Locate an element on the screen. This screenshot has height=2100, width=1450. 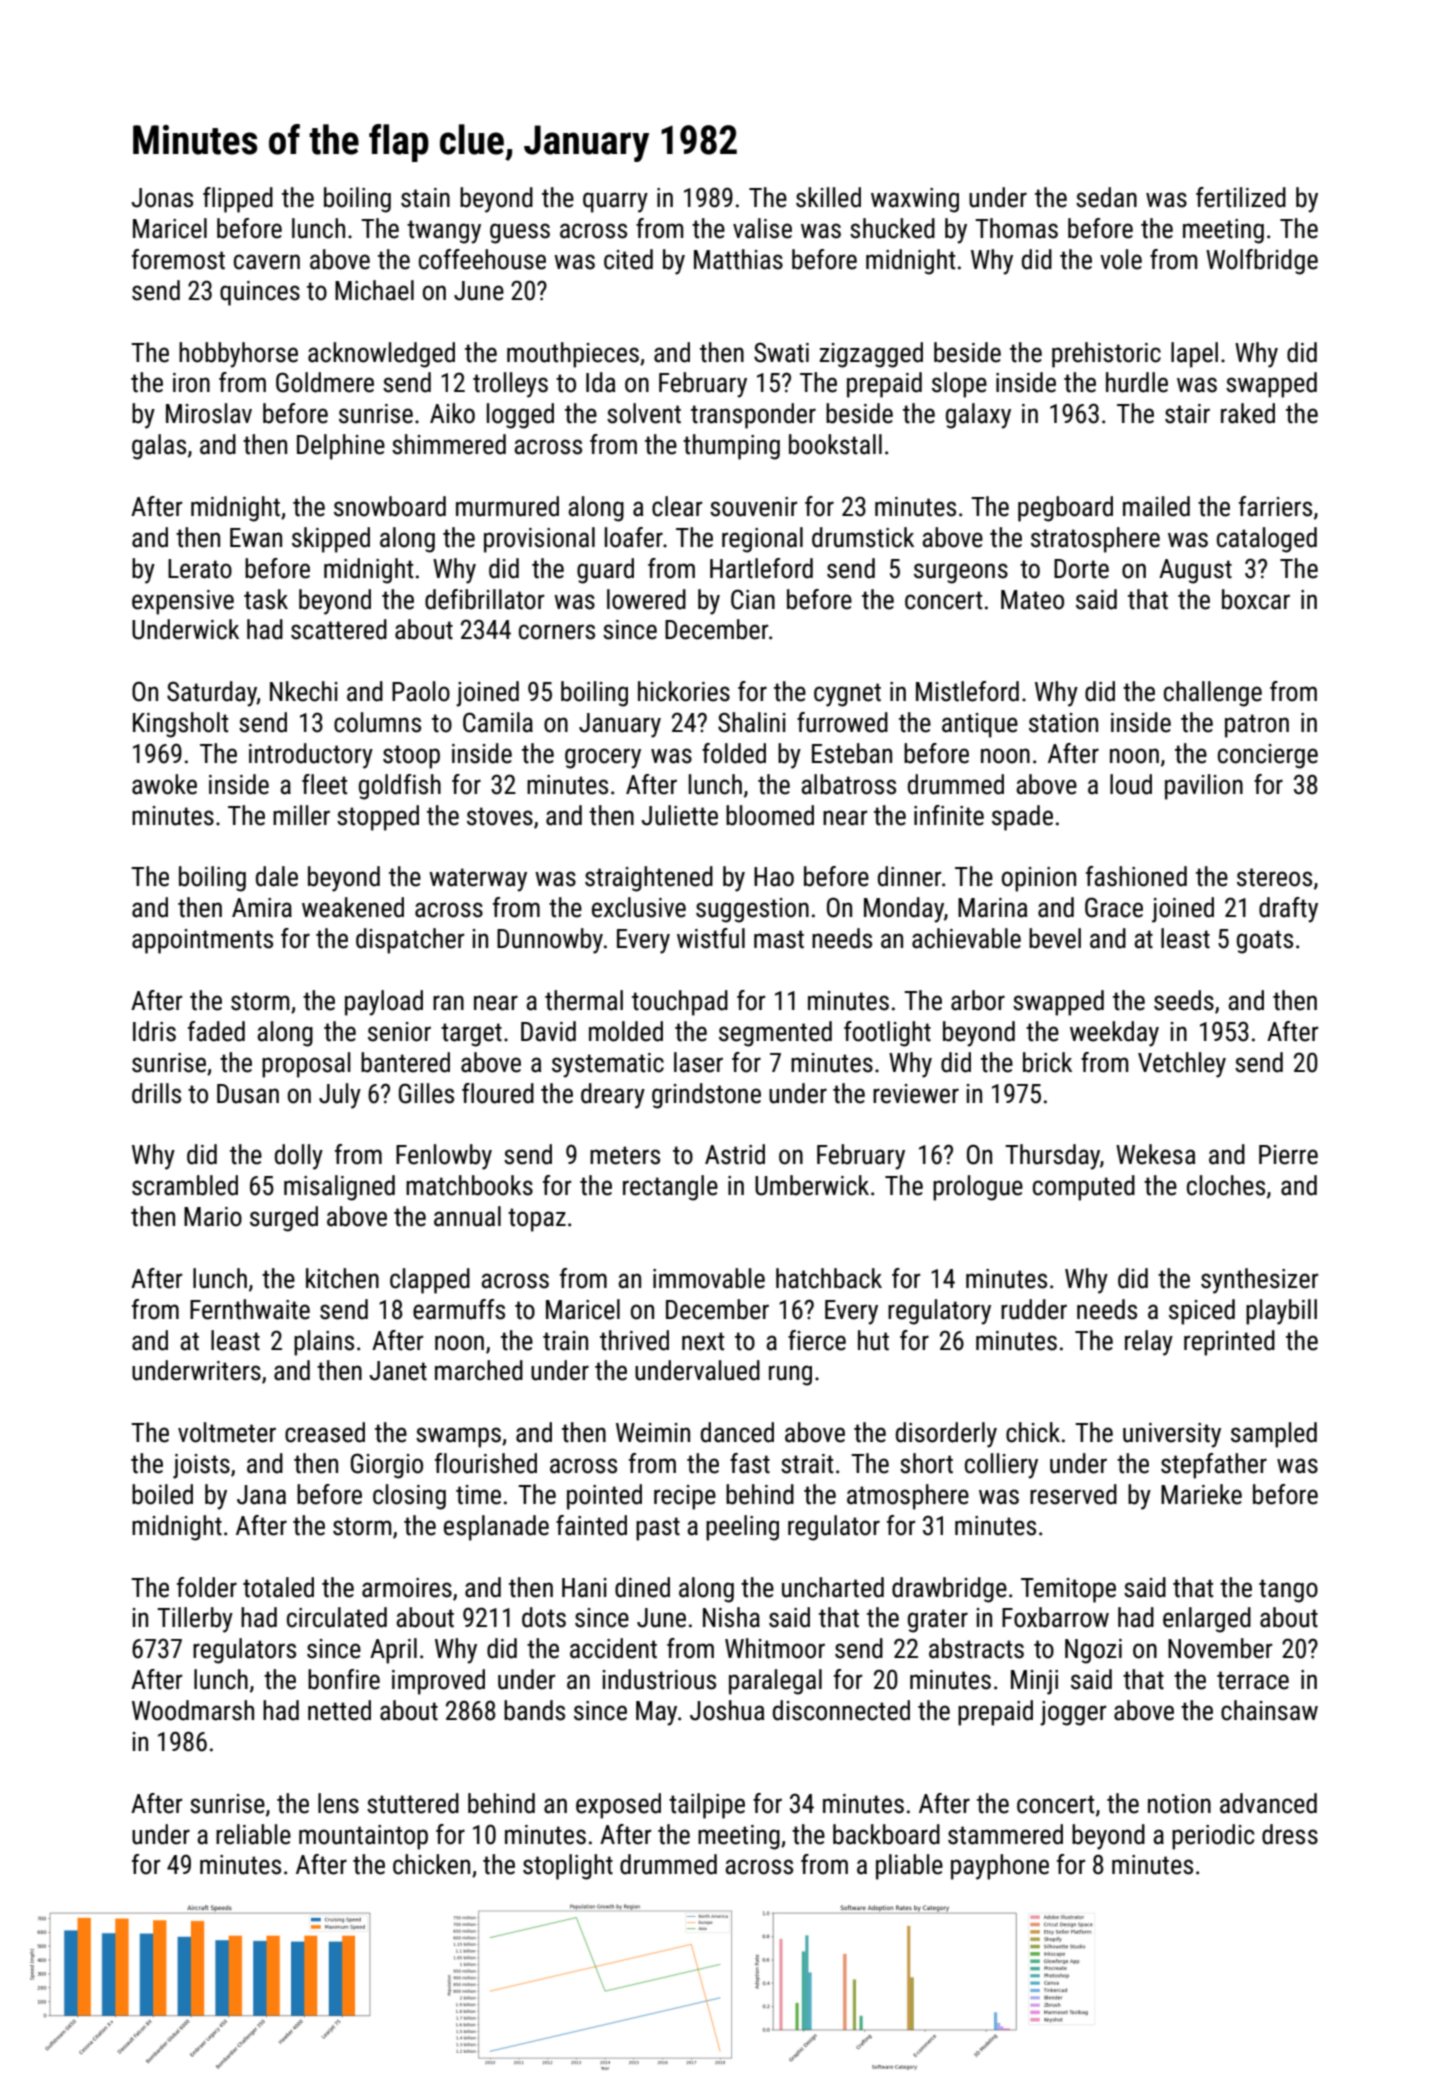
Lerato is located at coordinates (200, 569).
